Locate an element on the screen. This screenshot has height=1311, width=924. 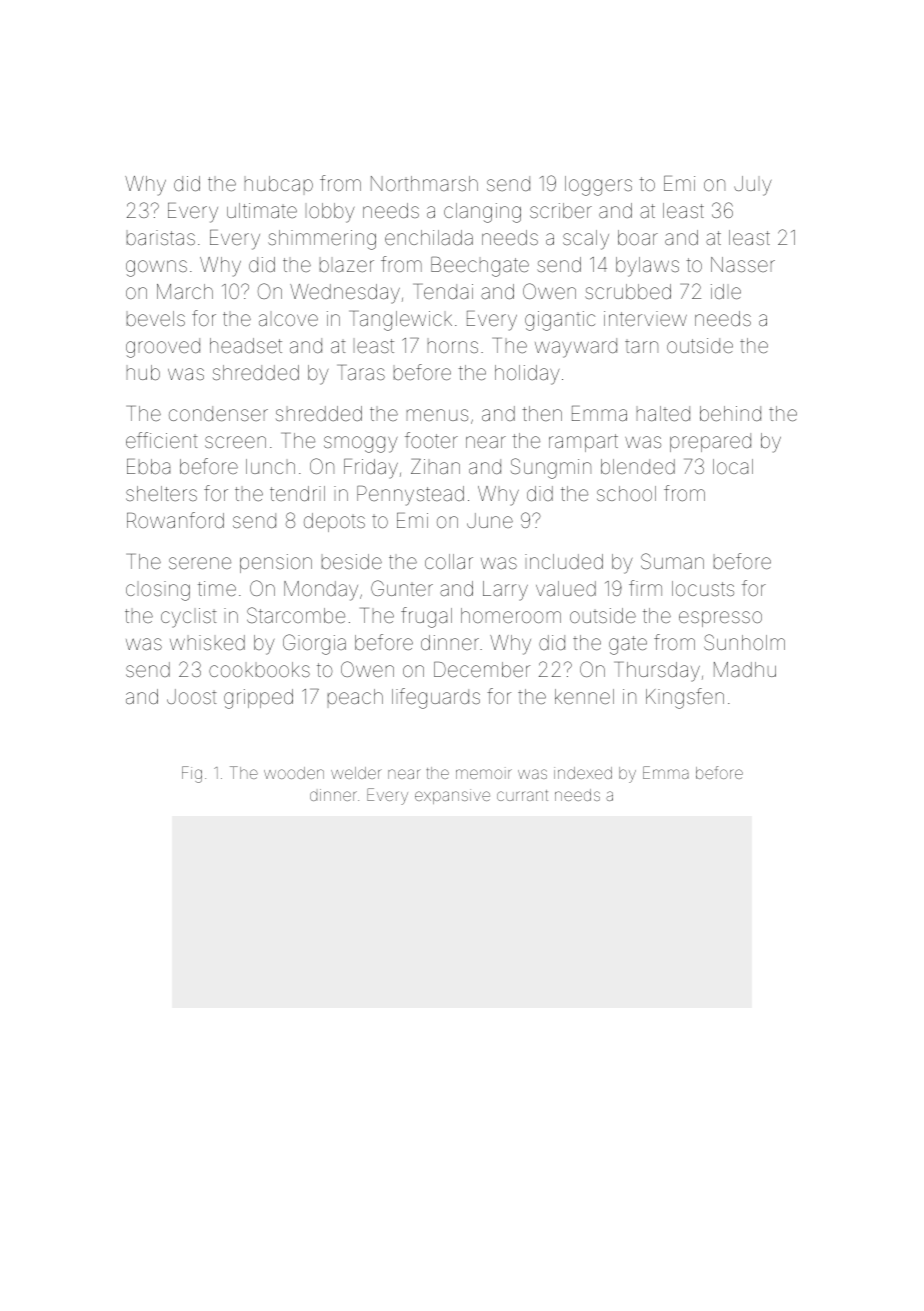
enchilada is located at coordinates (429, 237).
